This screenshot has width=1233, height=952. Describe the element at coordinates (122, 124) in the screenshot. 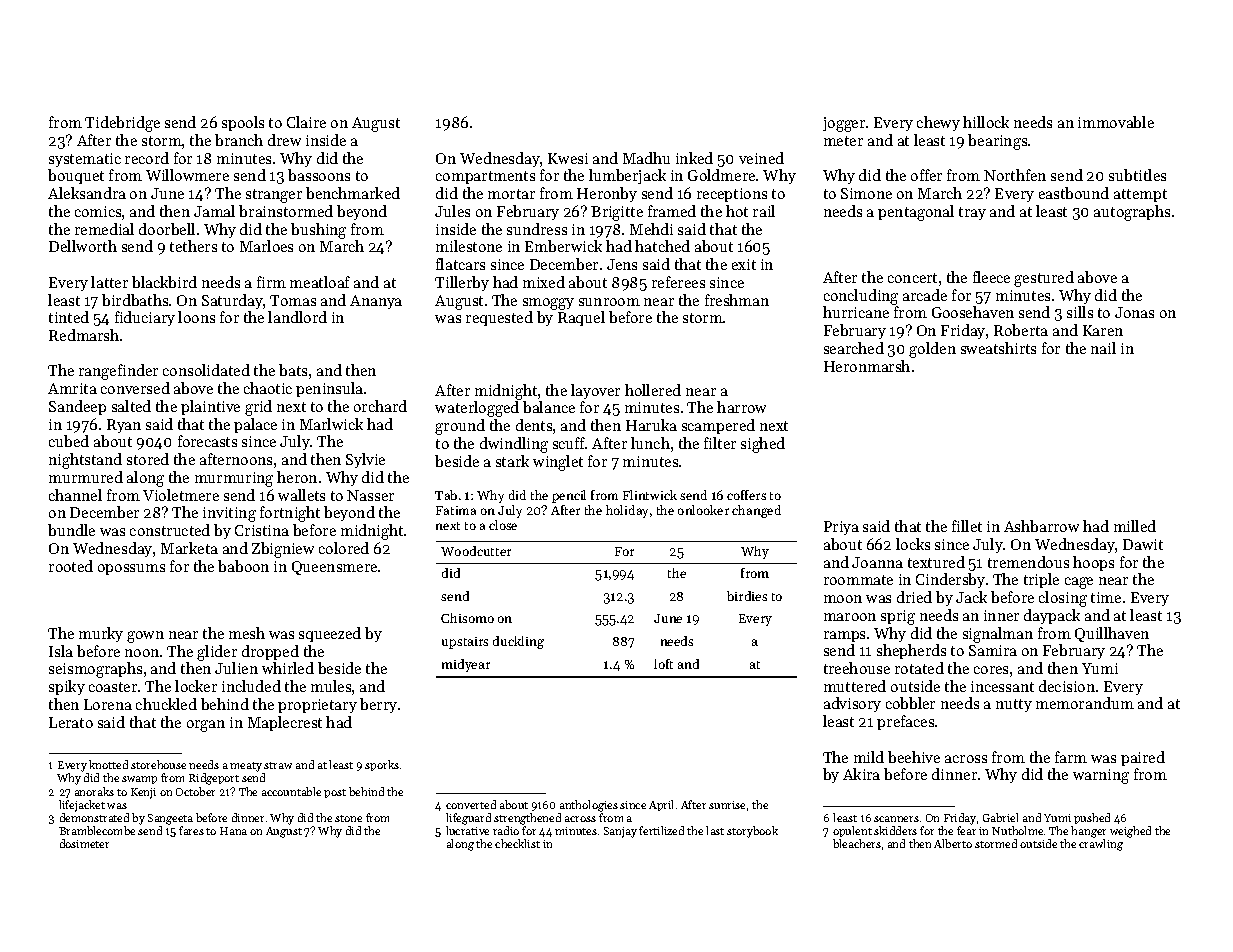

I see `Tidebridge` at that location.
